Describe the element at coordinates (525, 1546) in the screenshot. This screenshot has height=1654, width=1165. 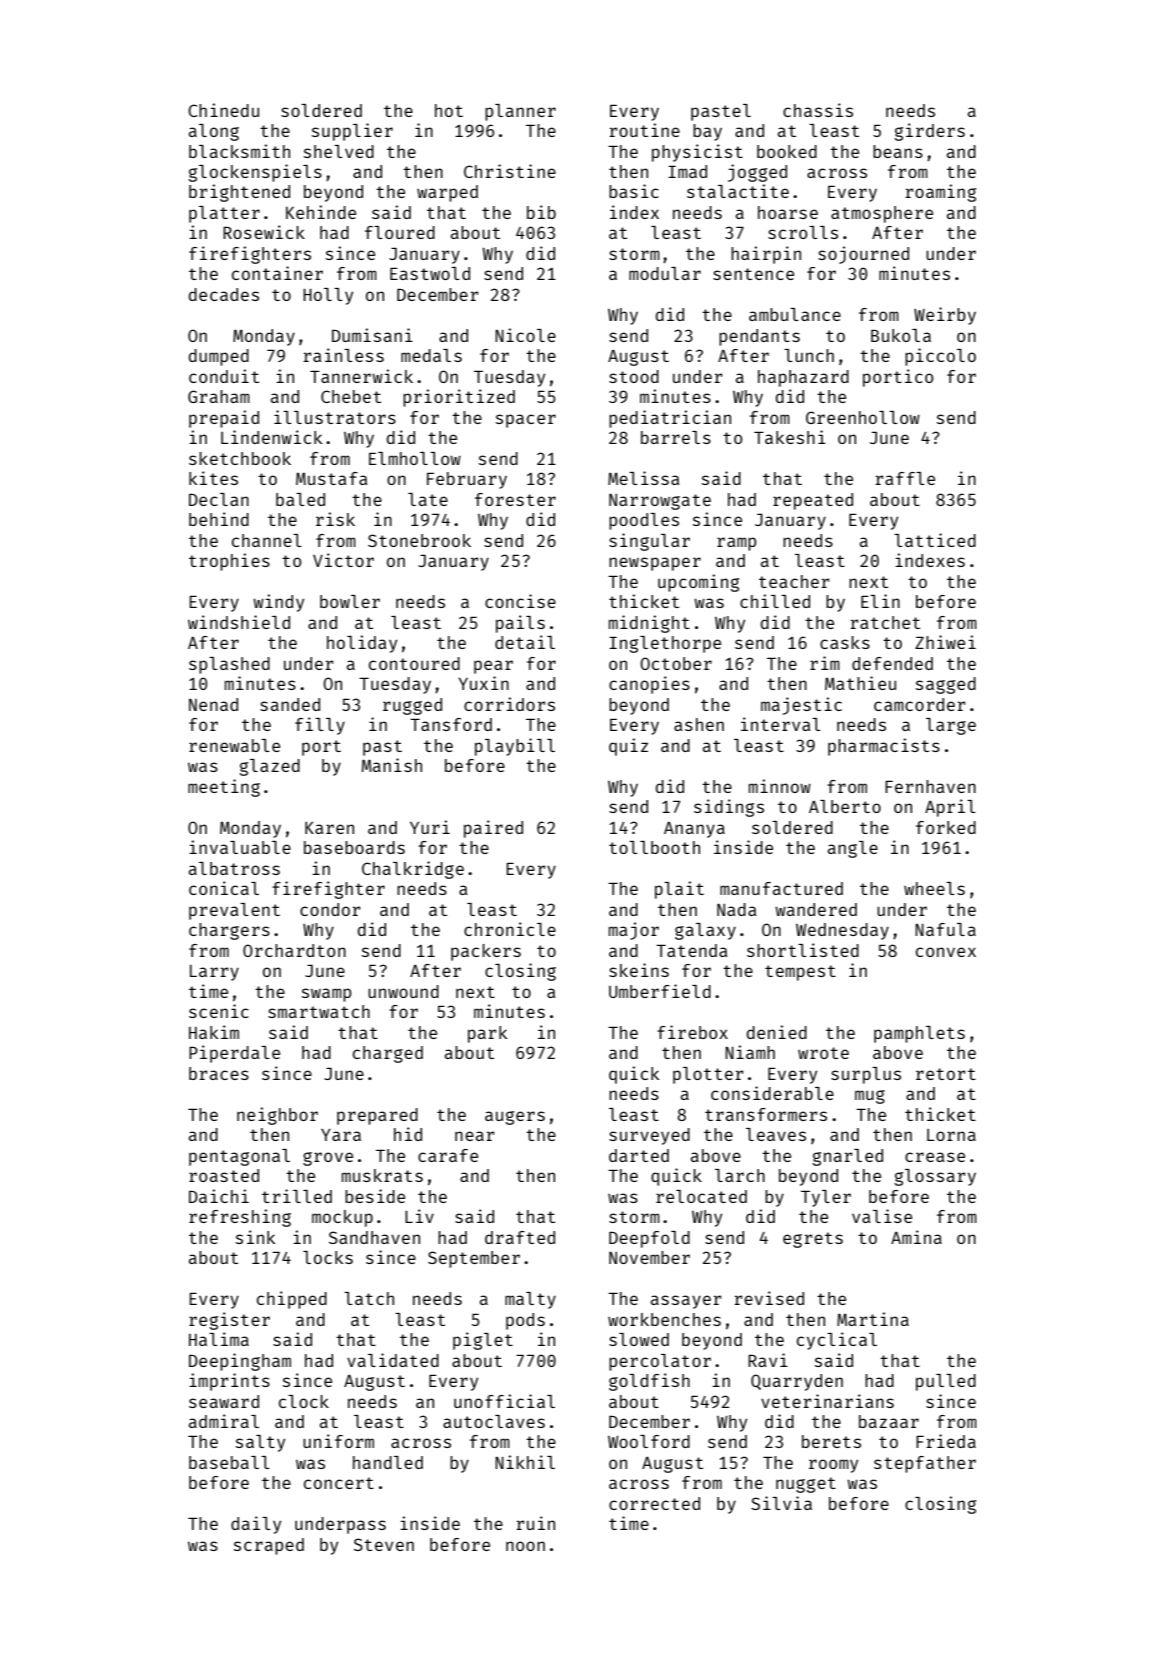
I see `noon` at that location.
